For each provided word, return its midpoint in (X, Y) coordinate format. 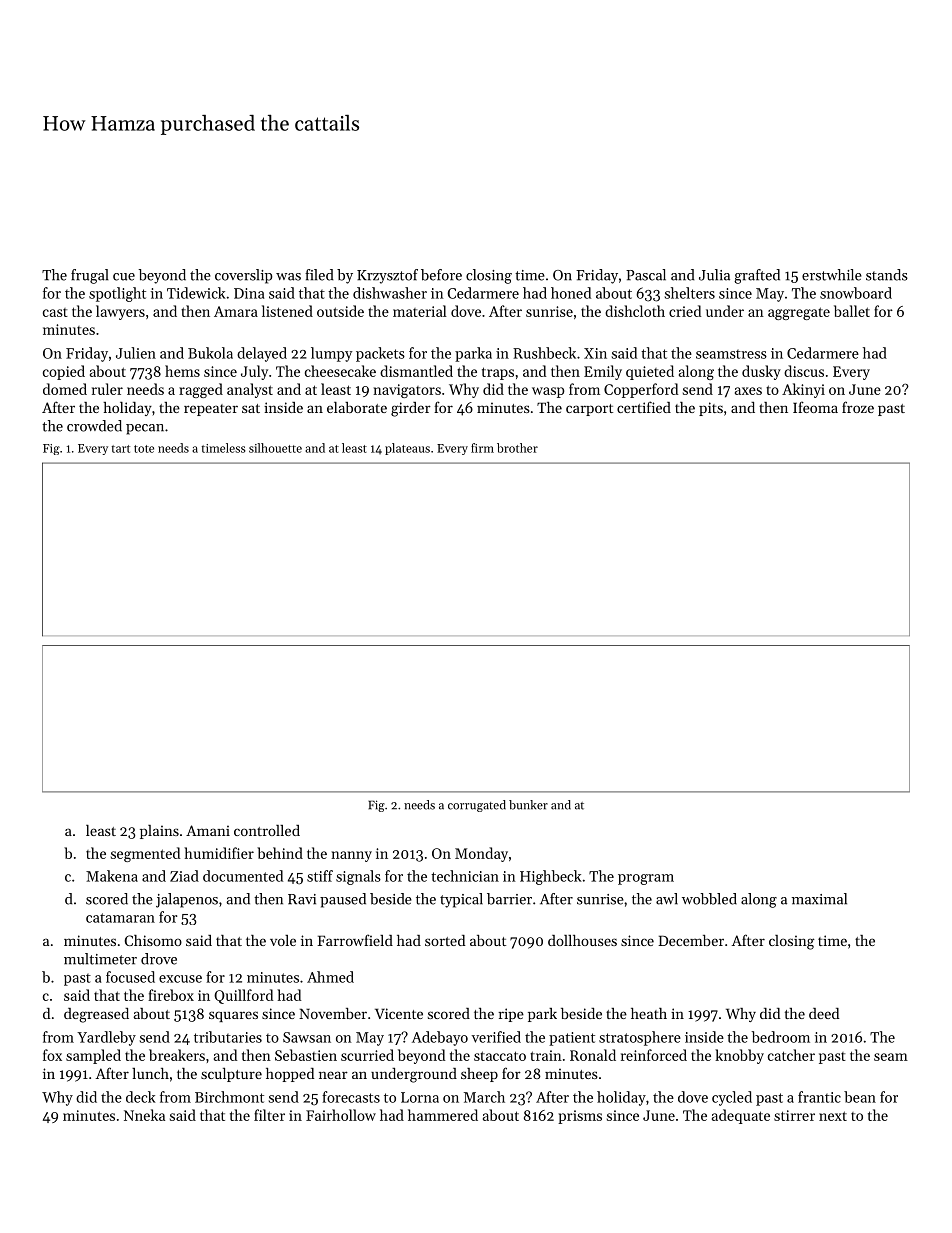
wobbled (709, 899)
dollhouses (582, 940)
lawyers (120, 312)
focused (130, 977)
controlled (267, 830)
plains (159, 832)
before (441, 275)
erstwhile (832, 275)
